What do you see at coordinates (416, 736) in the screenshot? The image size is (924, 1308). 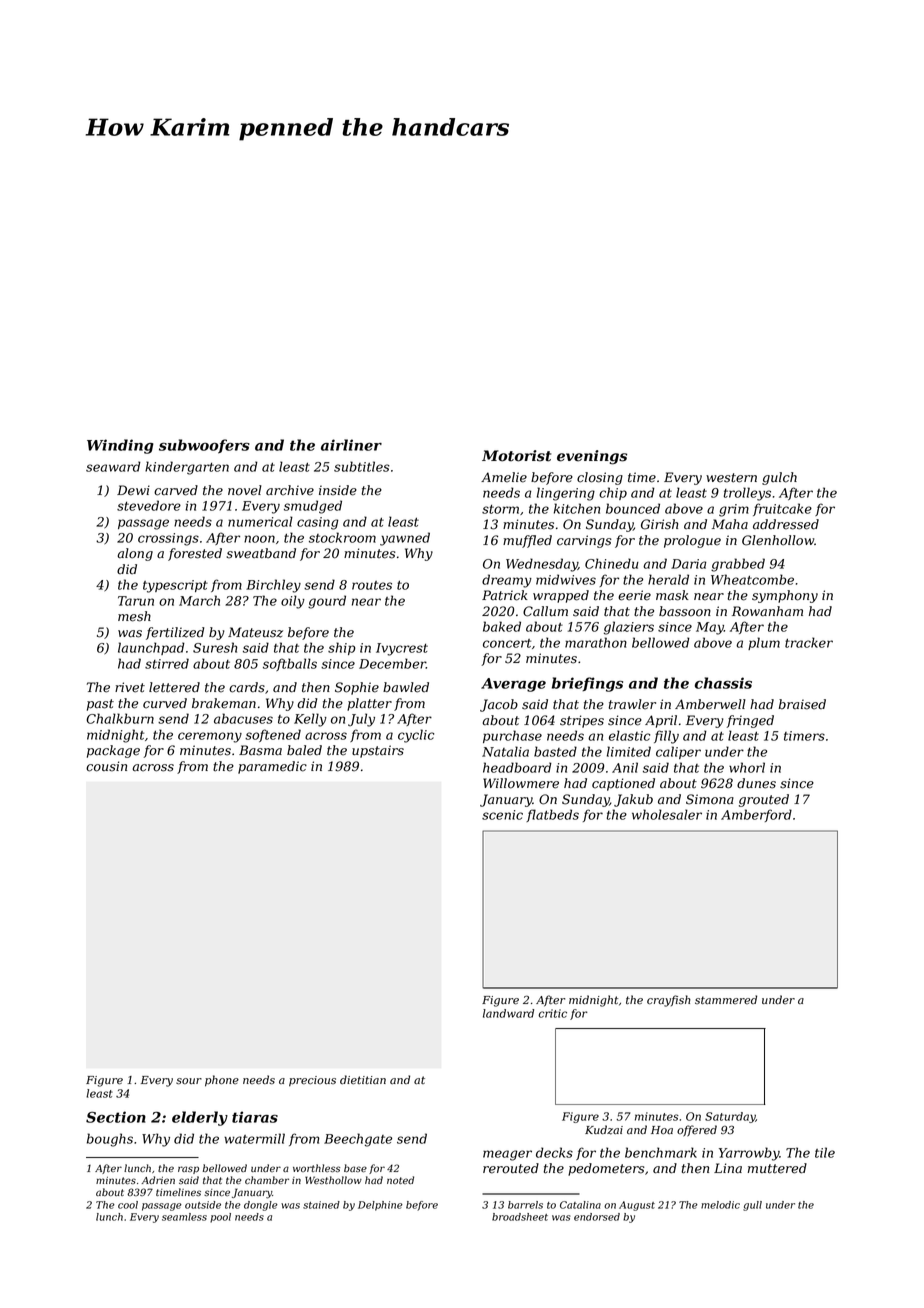 I see `cyclic` at bounding box center [416, 736].
